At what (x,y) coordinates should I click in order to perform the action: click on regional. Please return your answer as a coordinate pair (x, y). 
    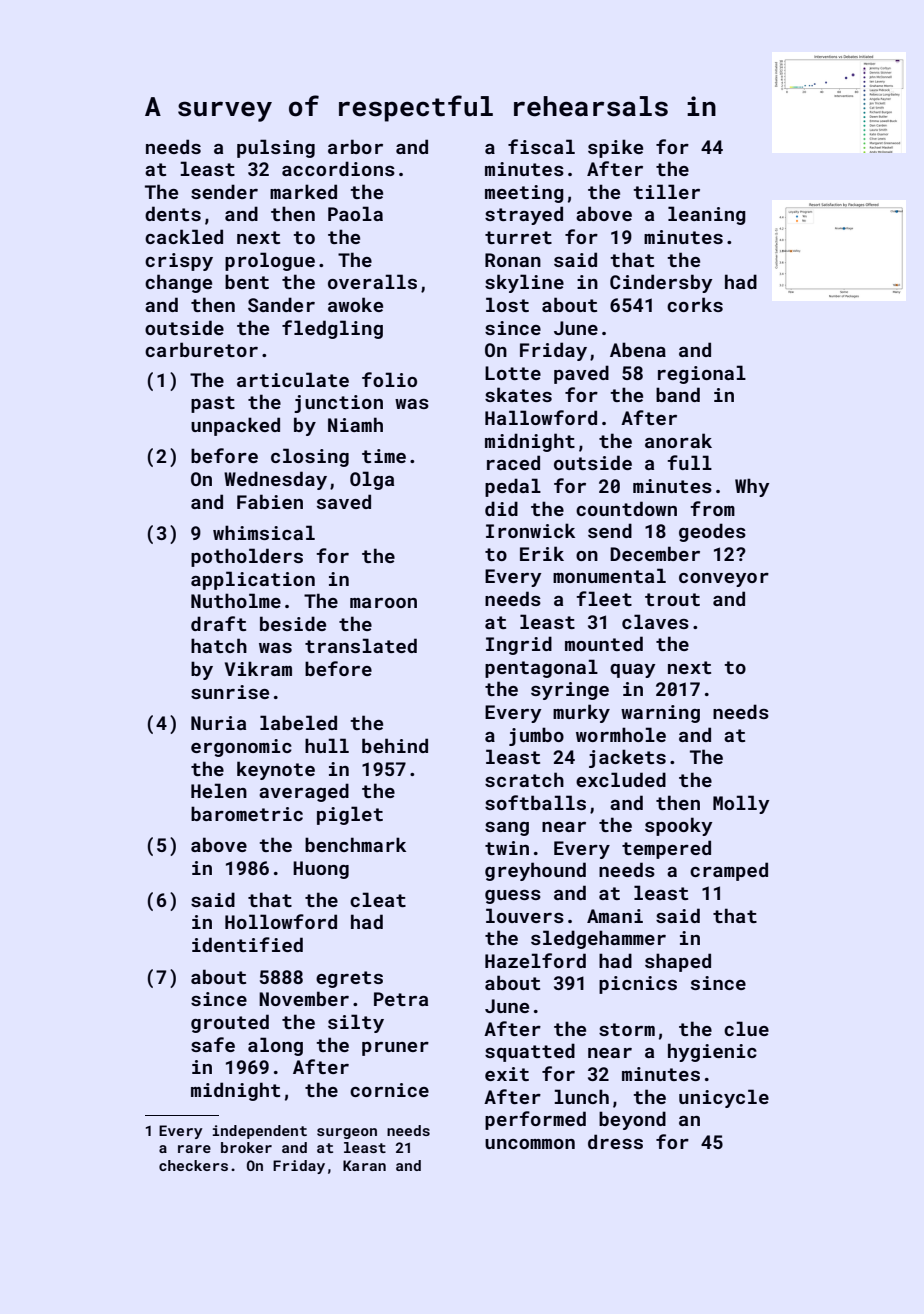
    Looking at the image, I should click on (702, 374).
